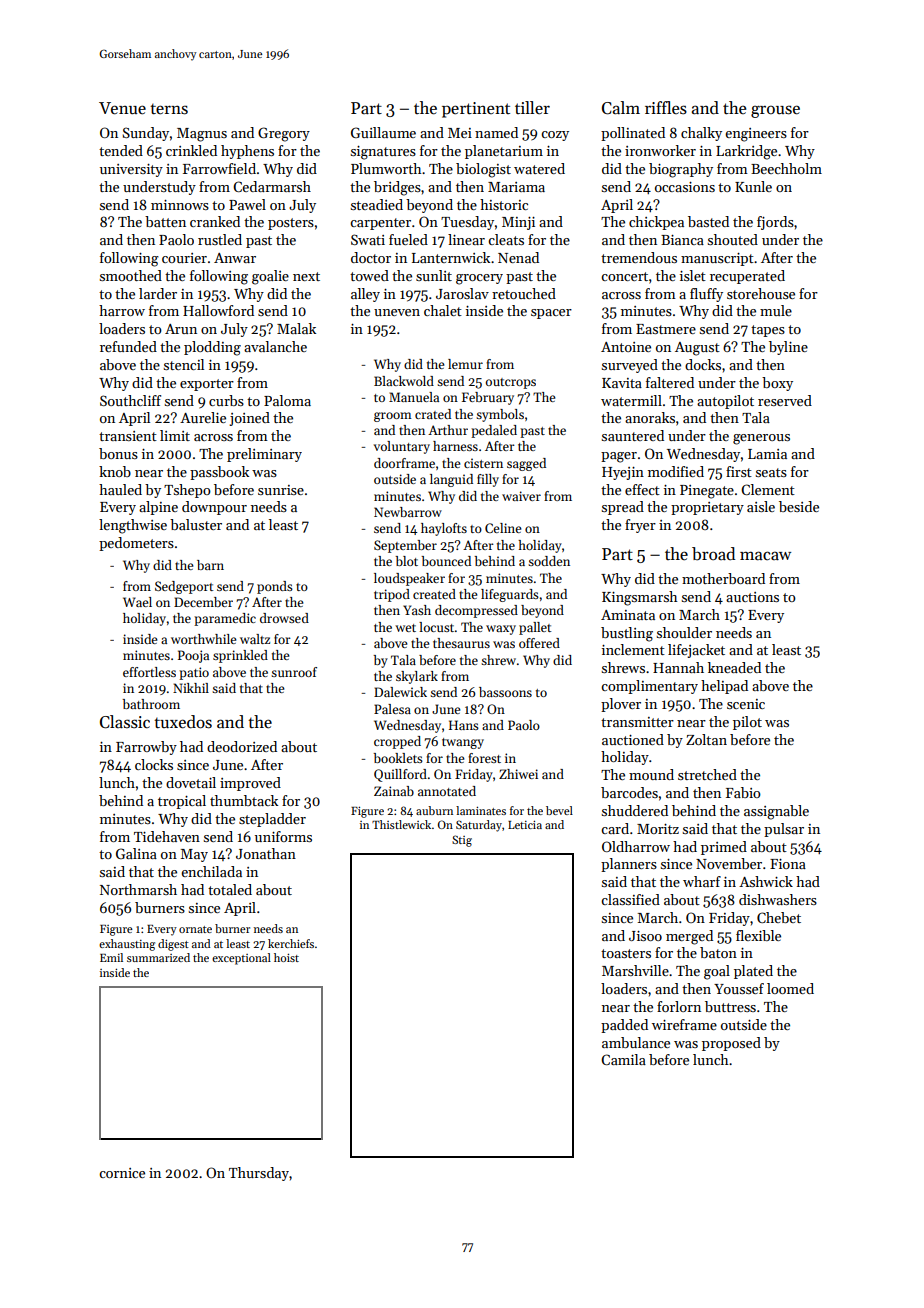 The height and width of the image is (1308, 924). Describe the element at coordinates (679, 1006) in the image. I see `forlorn` at that location.
